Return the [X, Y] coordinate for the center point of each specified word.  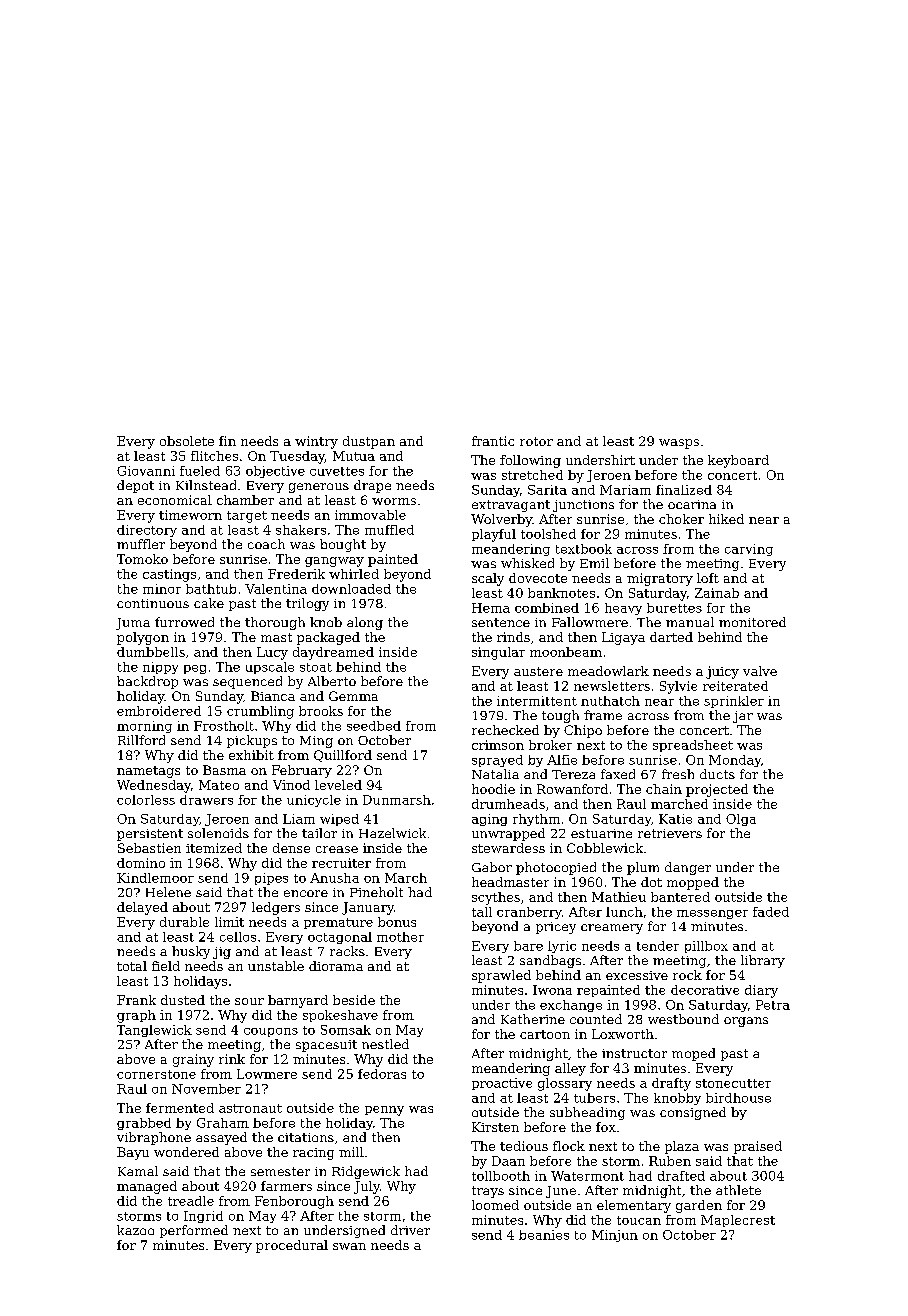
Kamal [138, 1171]
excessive [637, 975]
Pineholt [376, 892]
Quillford [343, 756]
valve [760, 671]
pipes [271, 879]
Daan [508, 1161]
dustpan [369, 442]
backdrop [147, 682]
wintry [316, 442]
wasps [679, 444]
